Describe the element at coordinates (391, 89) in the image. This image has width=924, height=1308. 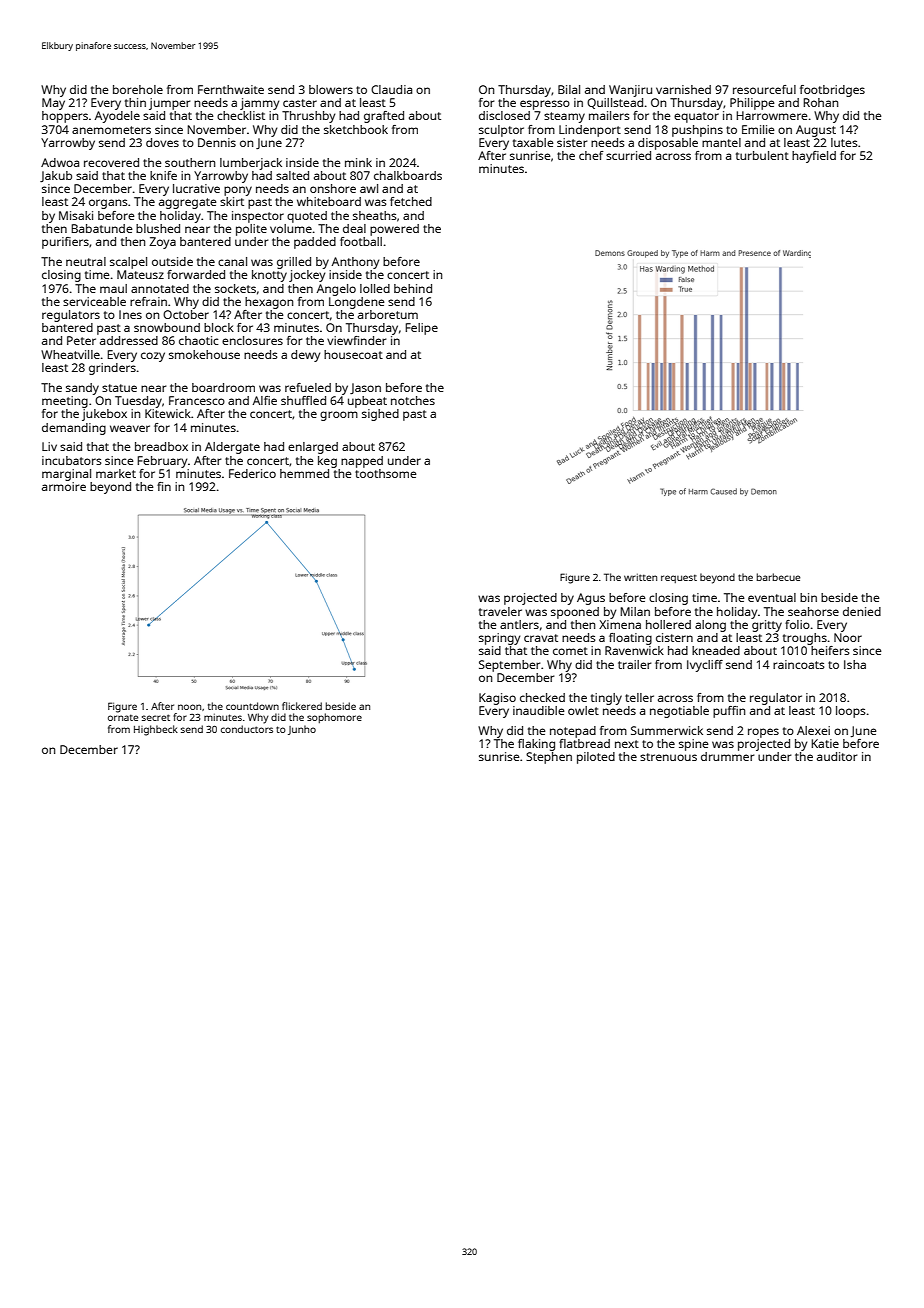
I see `Claudia` at that location.
